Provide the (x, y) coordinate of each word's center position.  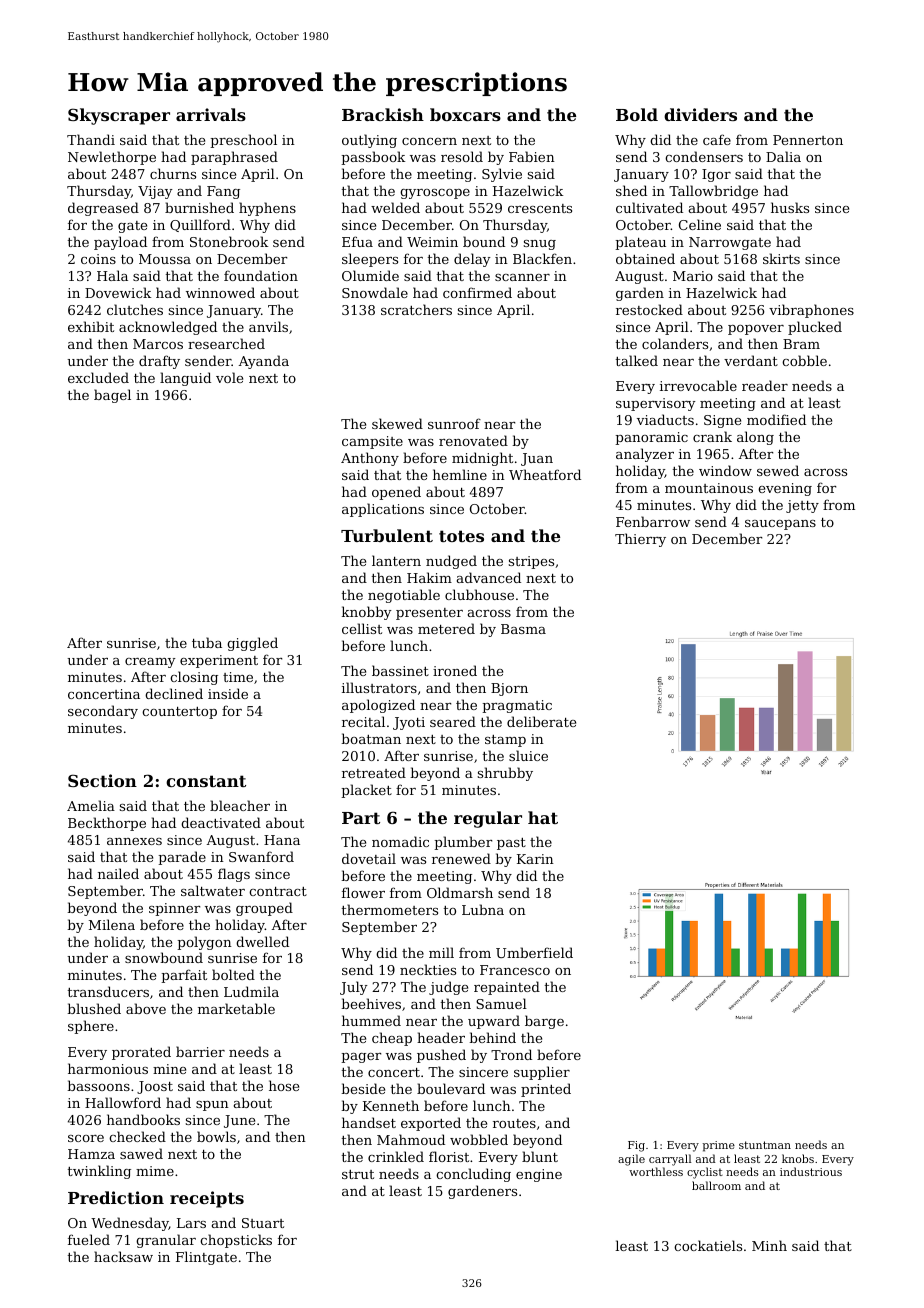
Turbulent (387, 535)
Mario (693, 276)
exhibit (91, 326)
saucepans (780, 525)
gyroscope (435, 194)
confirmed (477, 292)
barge (544, 1022)
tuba (207, 642)
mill (441, 952)
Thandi (91, 139)
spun (212, 1106)
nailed (118, 873)
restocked (649, 309)
